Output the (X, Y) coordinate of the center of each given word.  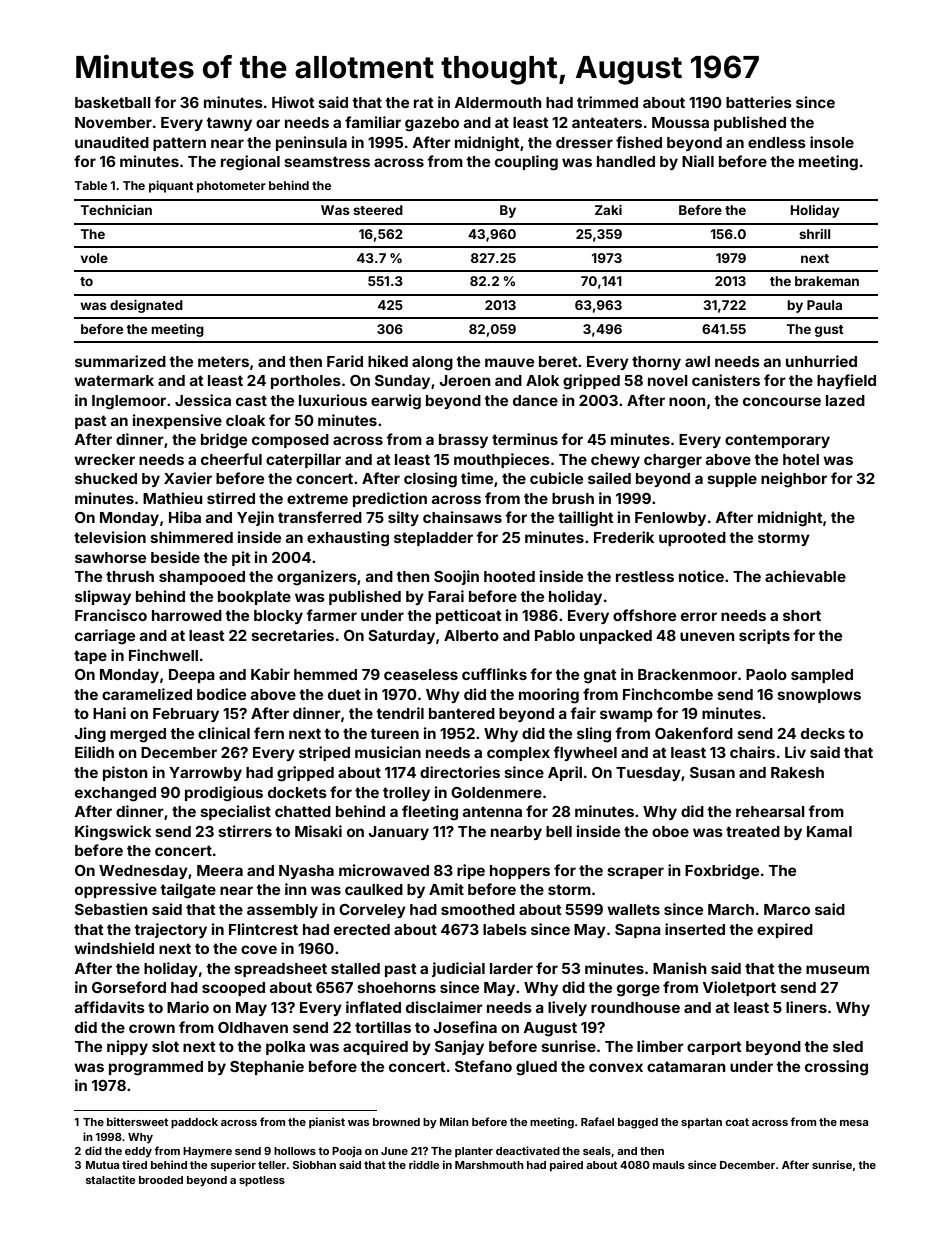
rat (424, 102)
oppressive (116, 890)
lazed (845, 400)
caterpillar (303, 460)
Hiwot (293, 102)
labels (505, 929)
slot (165, 1046)
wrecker (104, 459)
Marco (787, 909)
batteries (759, 102)
